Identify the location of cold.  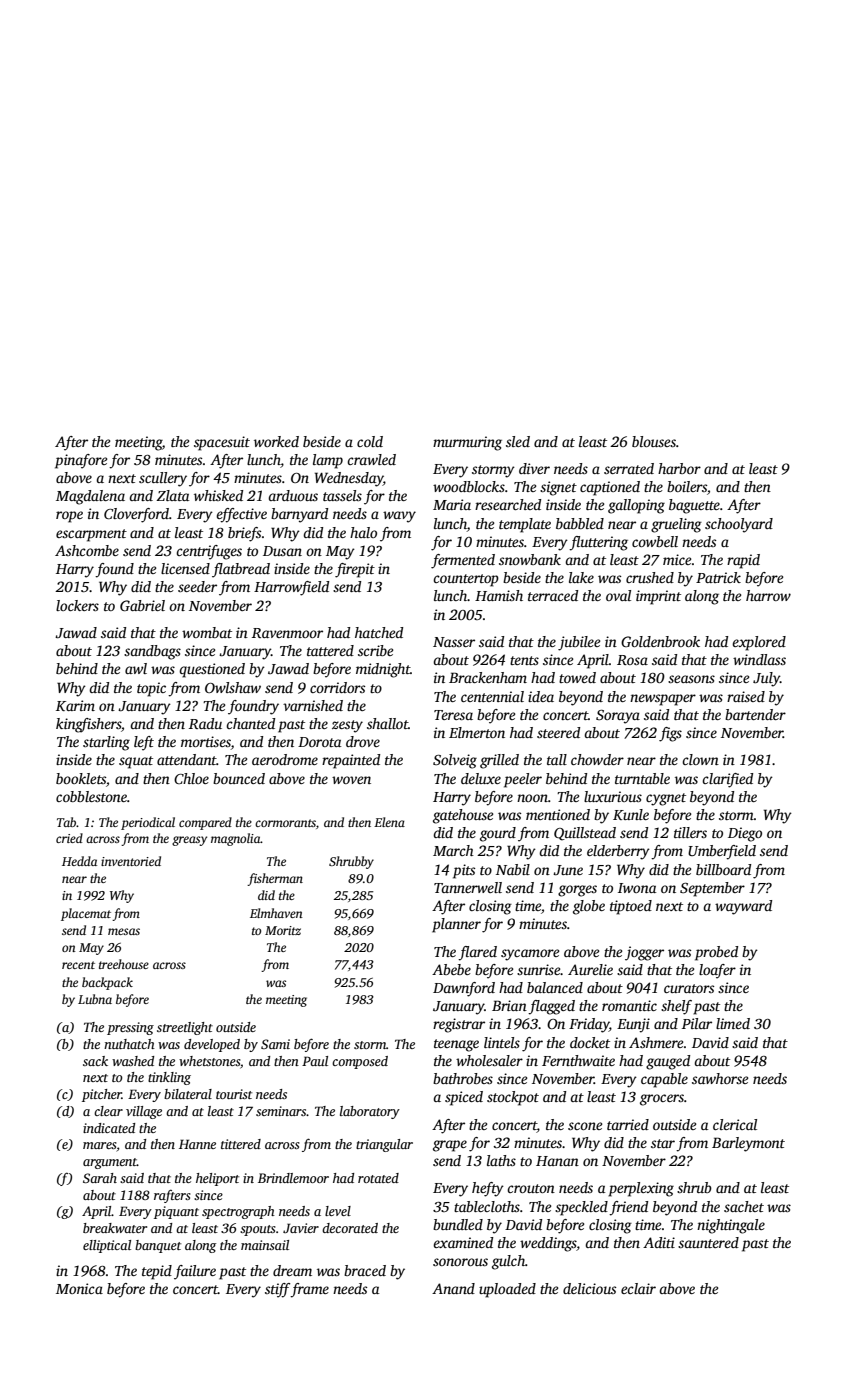
(370, 441).
